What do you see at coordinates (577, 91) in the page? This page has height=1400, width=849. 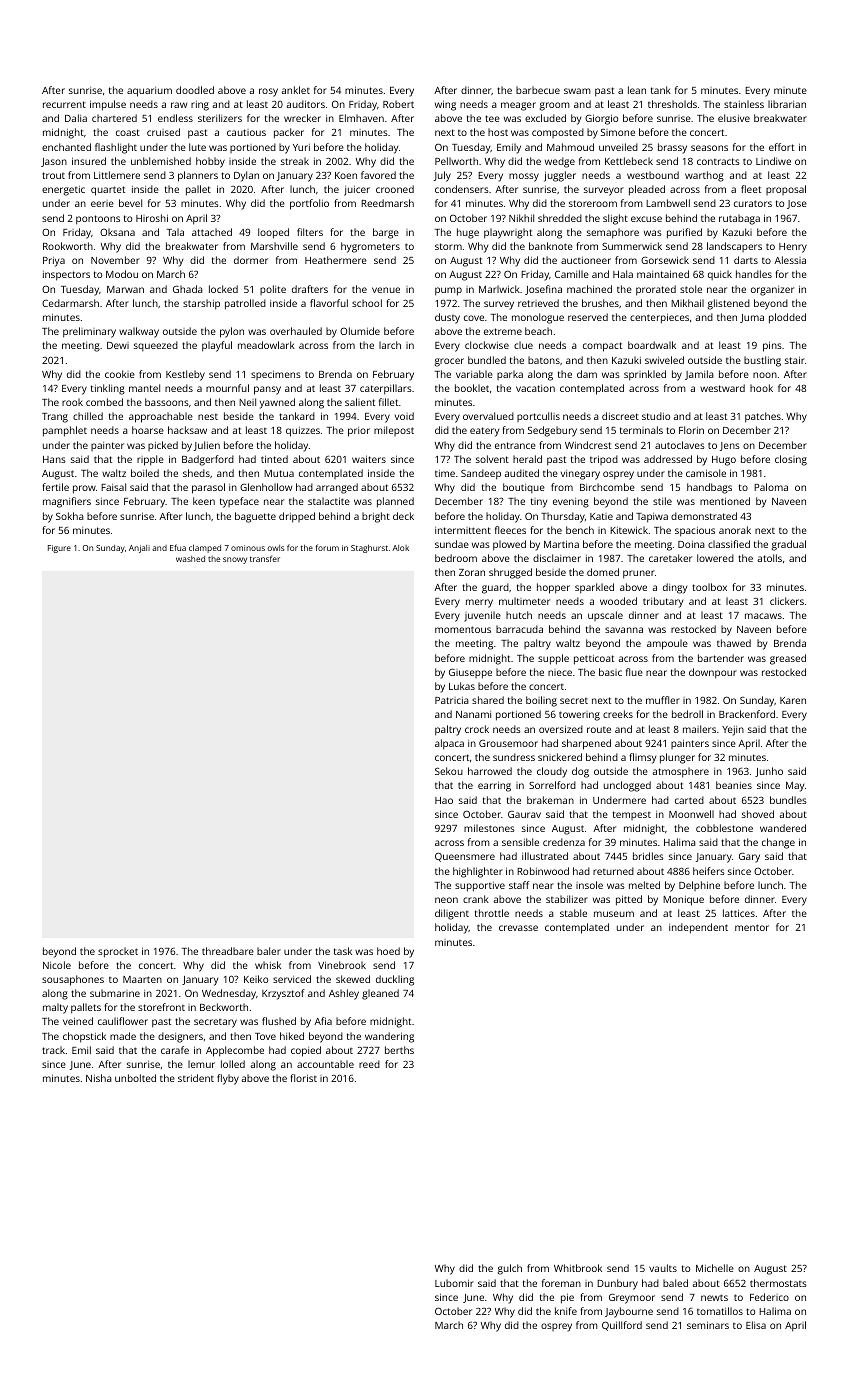 I see `swam` at bounding box center [577, 91].
